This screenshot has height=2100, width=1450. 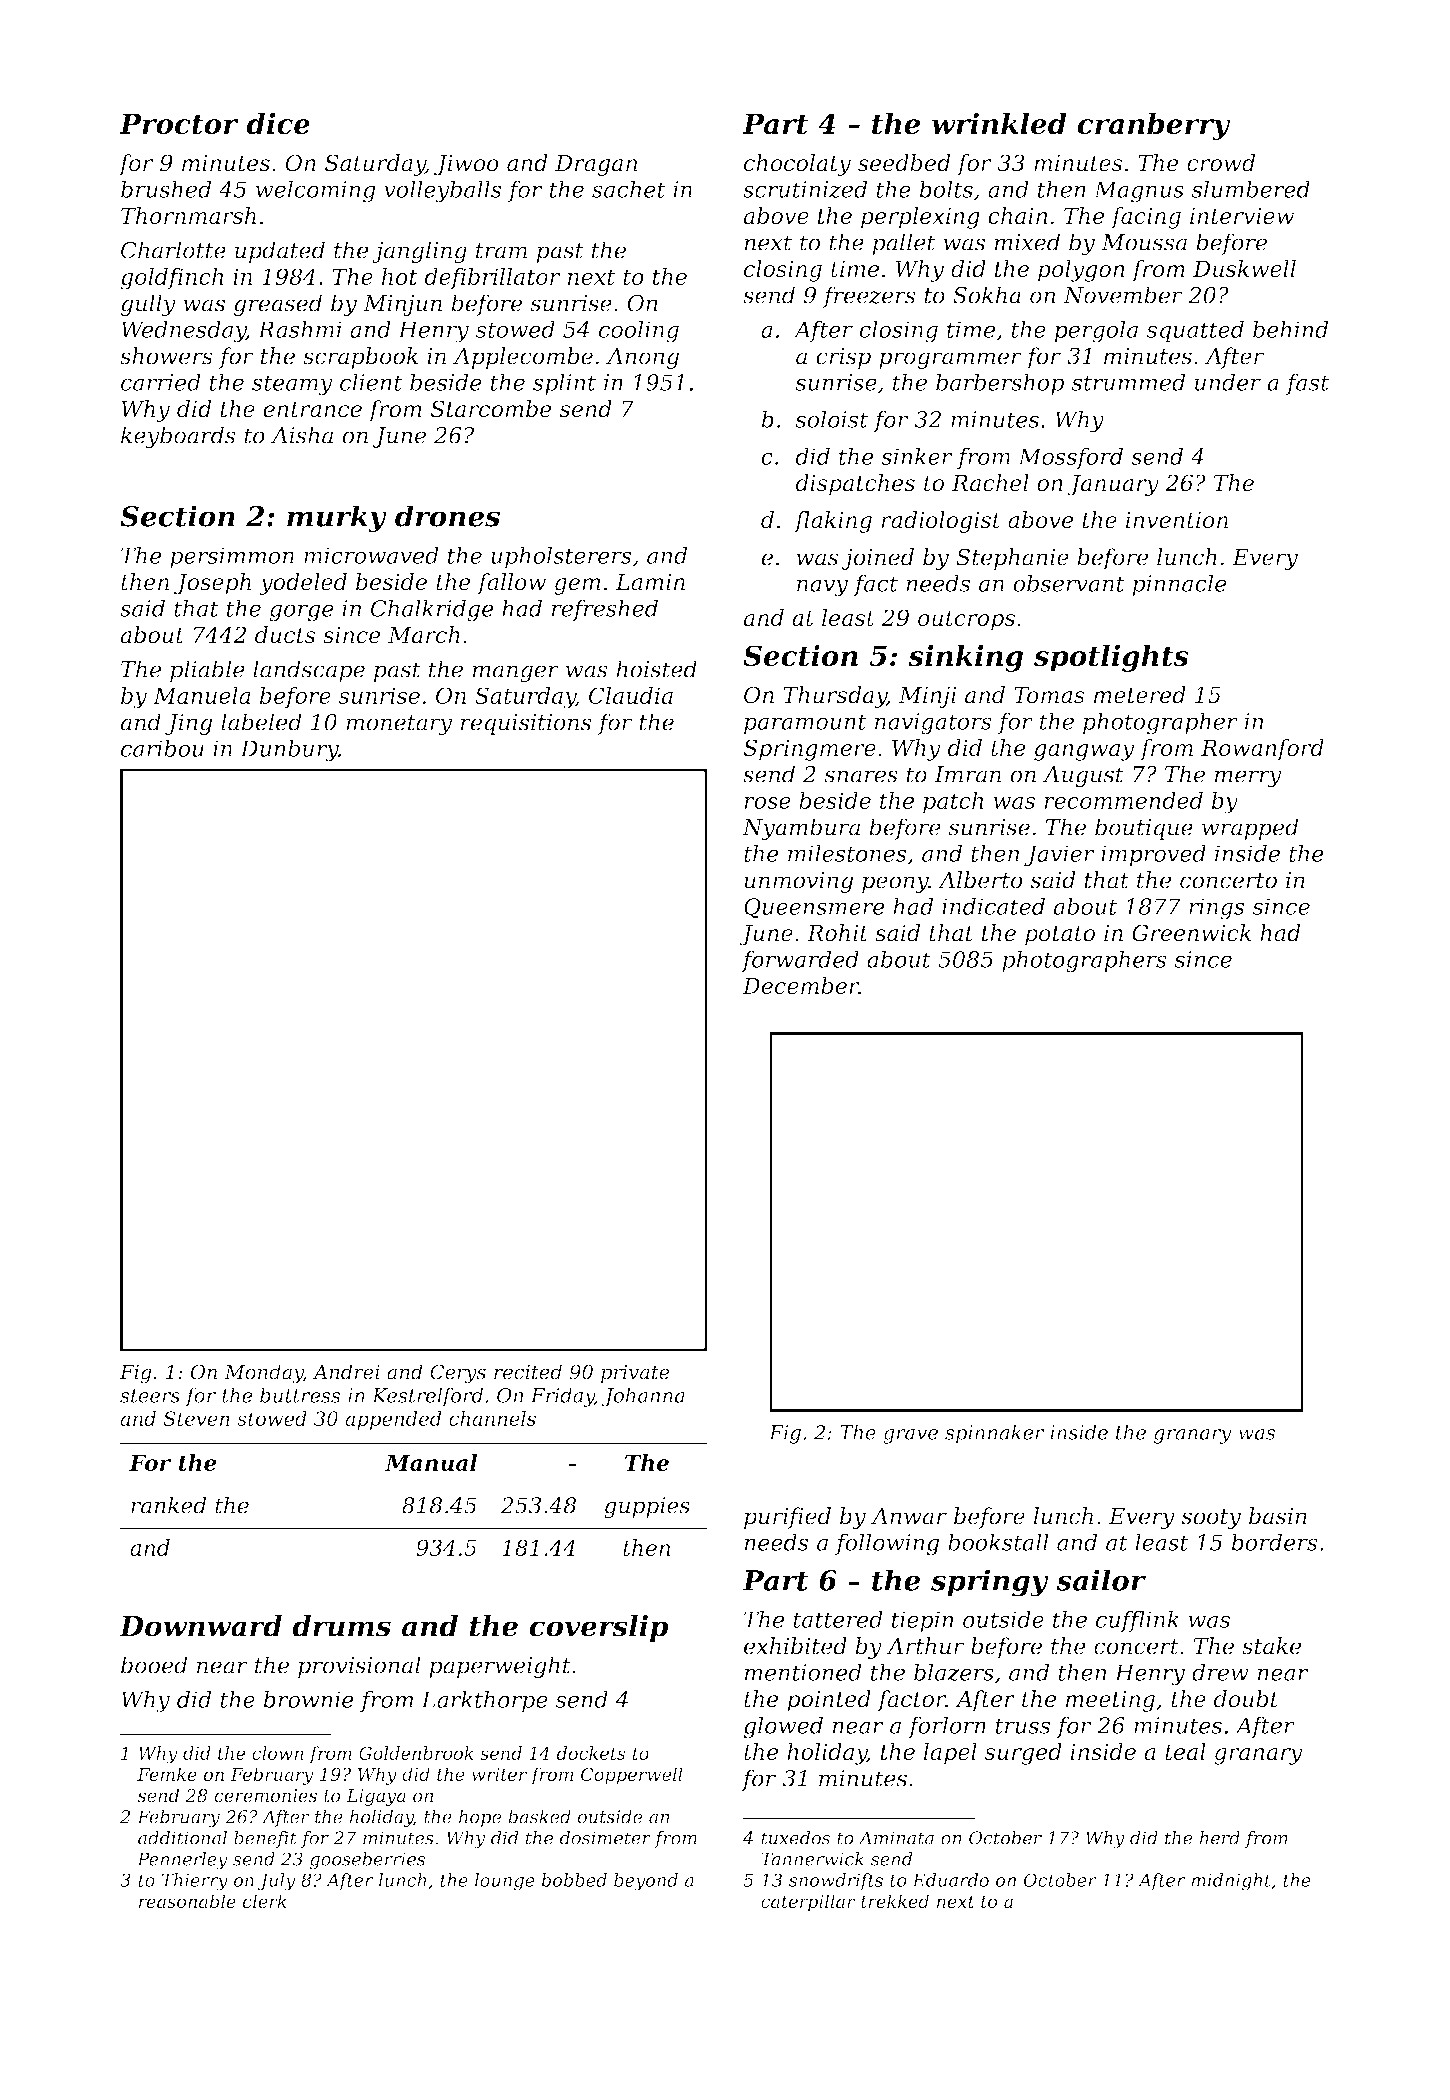 What do you see at coordinates (990, 483) in the screenshot?
I see `Rachel` at bounding box center [990, 483].
